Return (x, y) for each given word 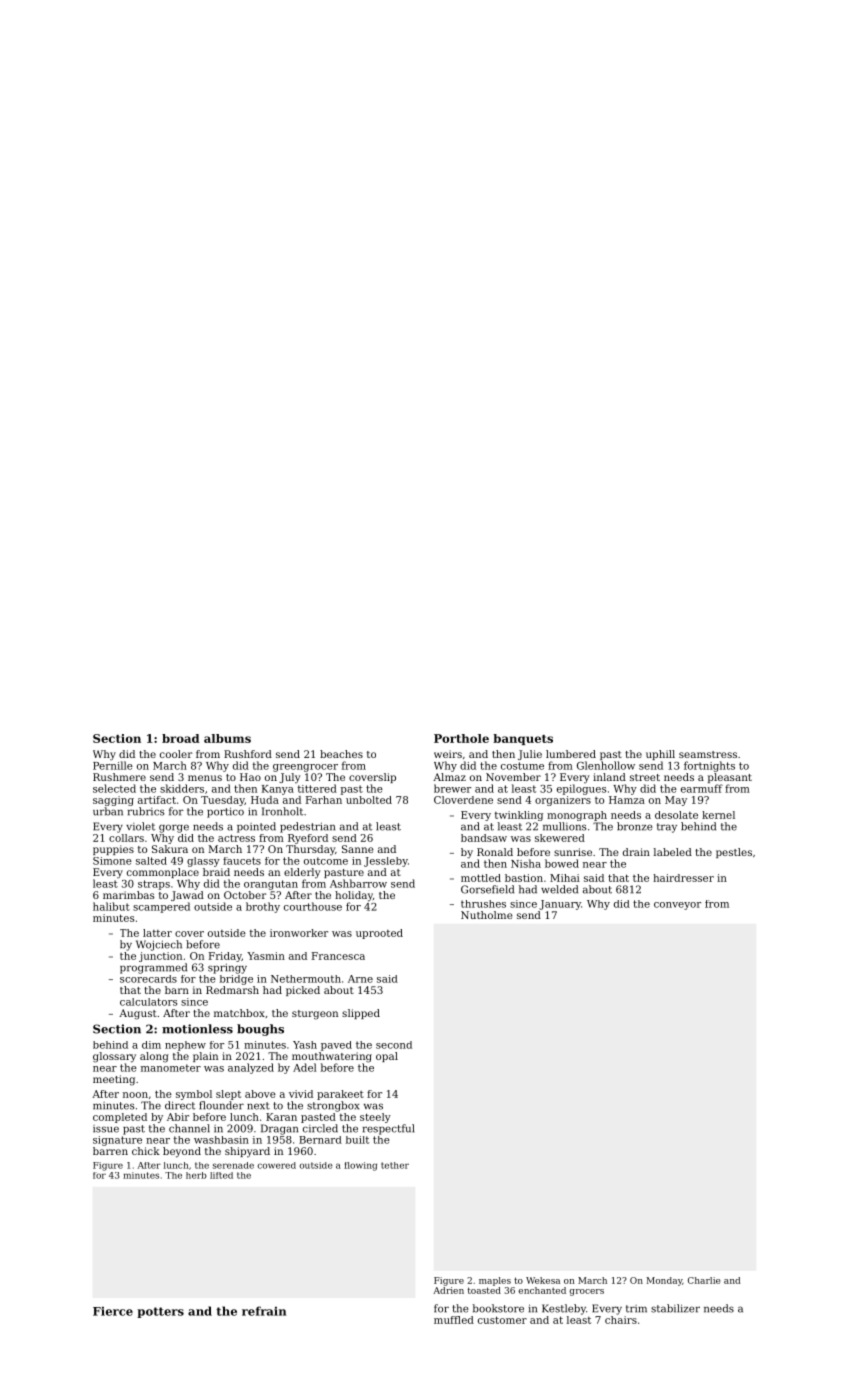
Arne (360, 979)
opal (387, 1057)
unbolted (369, 800)
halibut (111, 906)
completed (120, 1118)
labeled (673, 852)
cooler (176, 754)
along (154, 1057)
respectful (388, 1129)
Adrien (448, 1290)
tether (395, 1165)
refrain (264, 1311)
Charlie (704, 1280)
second (394, 1045)
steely (375, 1118)
